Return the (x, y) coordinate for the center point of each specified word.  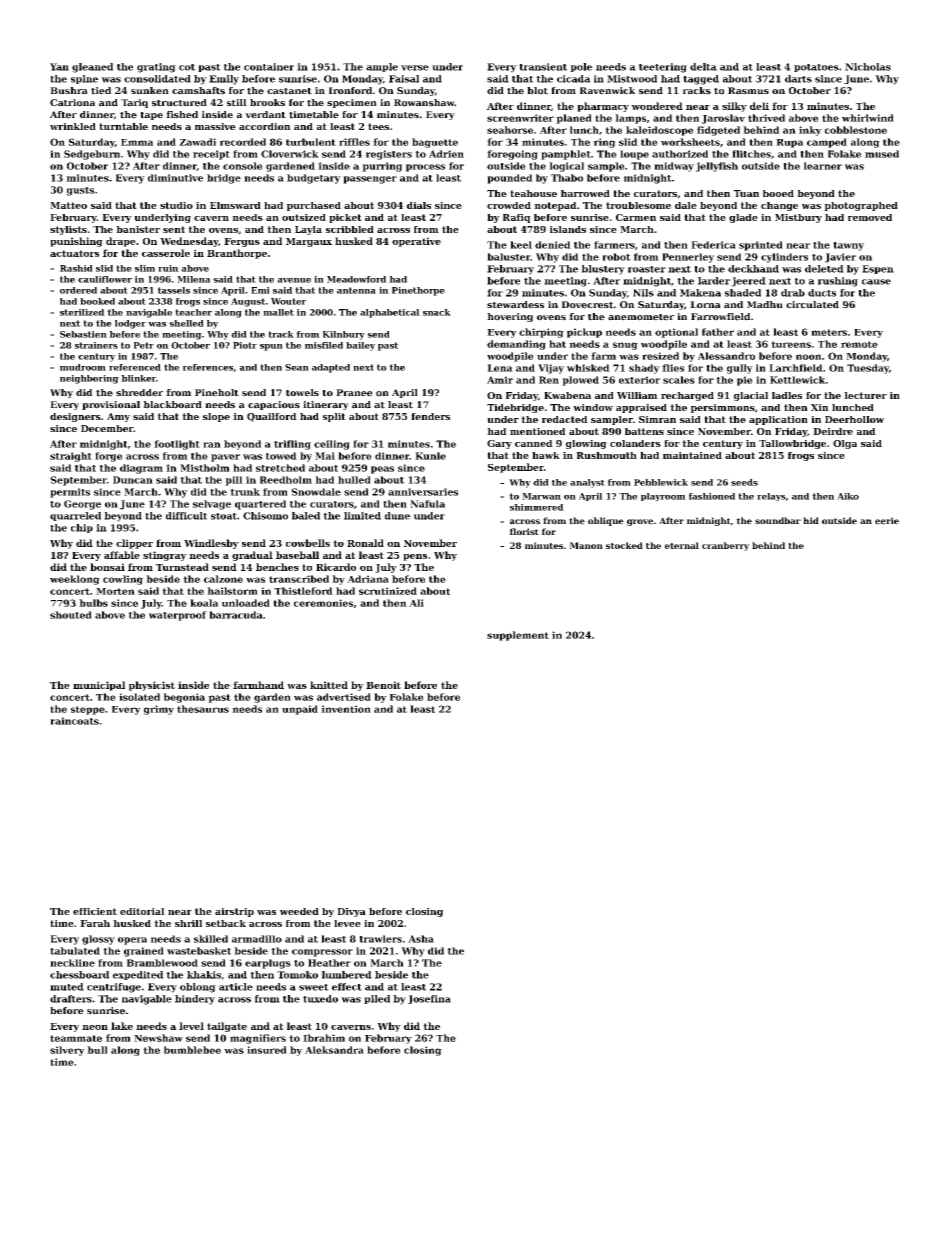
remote (859, 344)
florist (524, 532)
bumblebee (192, 1050)
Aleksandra (334, 1050)
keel (521, 245)
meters (829, 332)
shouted (71, 615)
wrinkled (73, 126)
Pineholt (217, 393)
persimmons (723, 408)
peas (382, 470)
